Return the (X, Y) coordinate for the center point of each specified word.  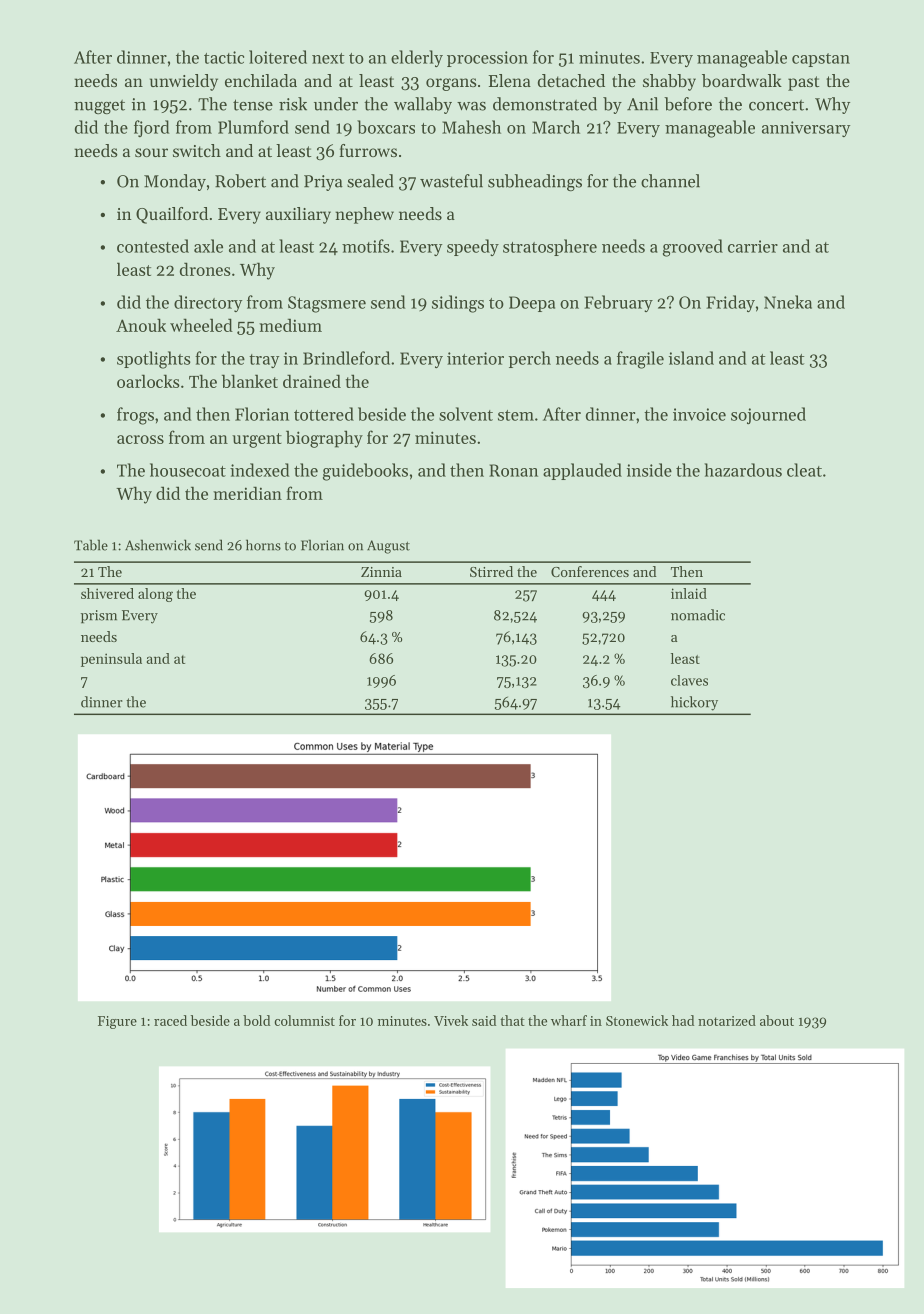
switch (197, 150)
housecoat (188, 470)
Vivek (451, 1020)
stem (516, 415)
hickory (694, 703)
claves (689, 680)
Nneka (788, 302)
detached (571, 80)
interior (475, 358)
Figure (117, 1022)
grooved (693, 248)
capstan (821, 60)
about (777, 1020)
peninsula (111, 660)
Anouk (141, 325)
